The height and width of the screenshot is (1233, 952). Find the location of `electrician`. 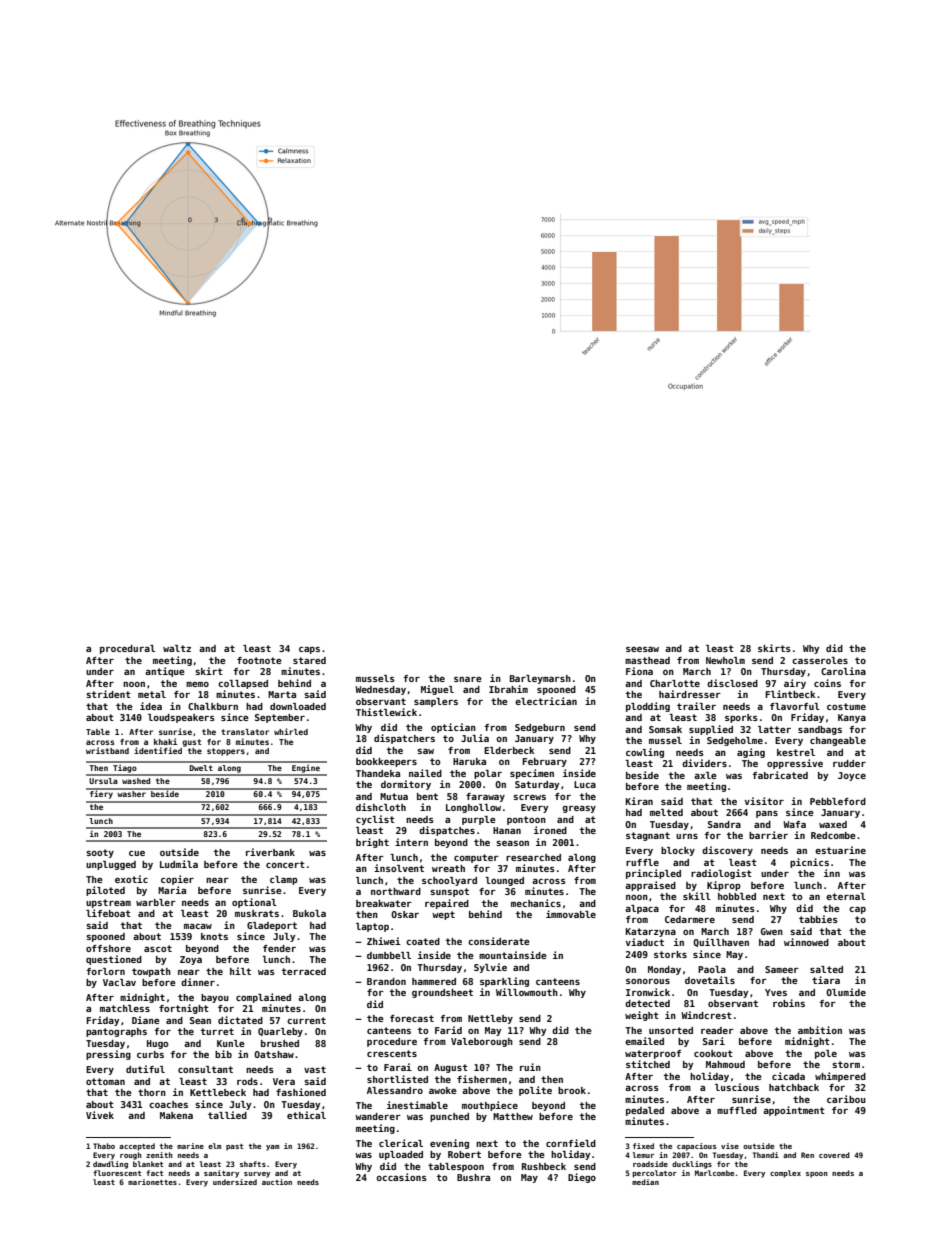

electrician is located at coordinates (546, 701).
